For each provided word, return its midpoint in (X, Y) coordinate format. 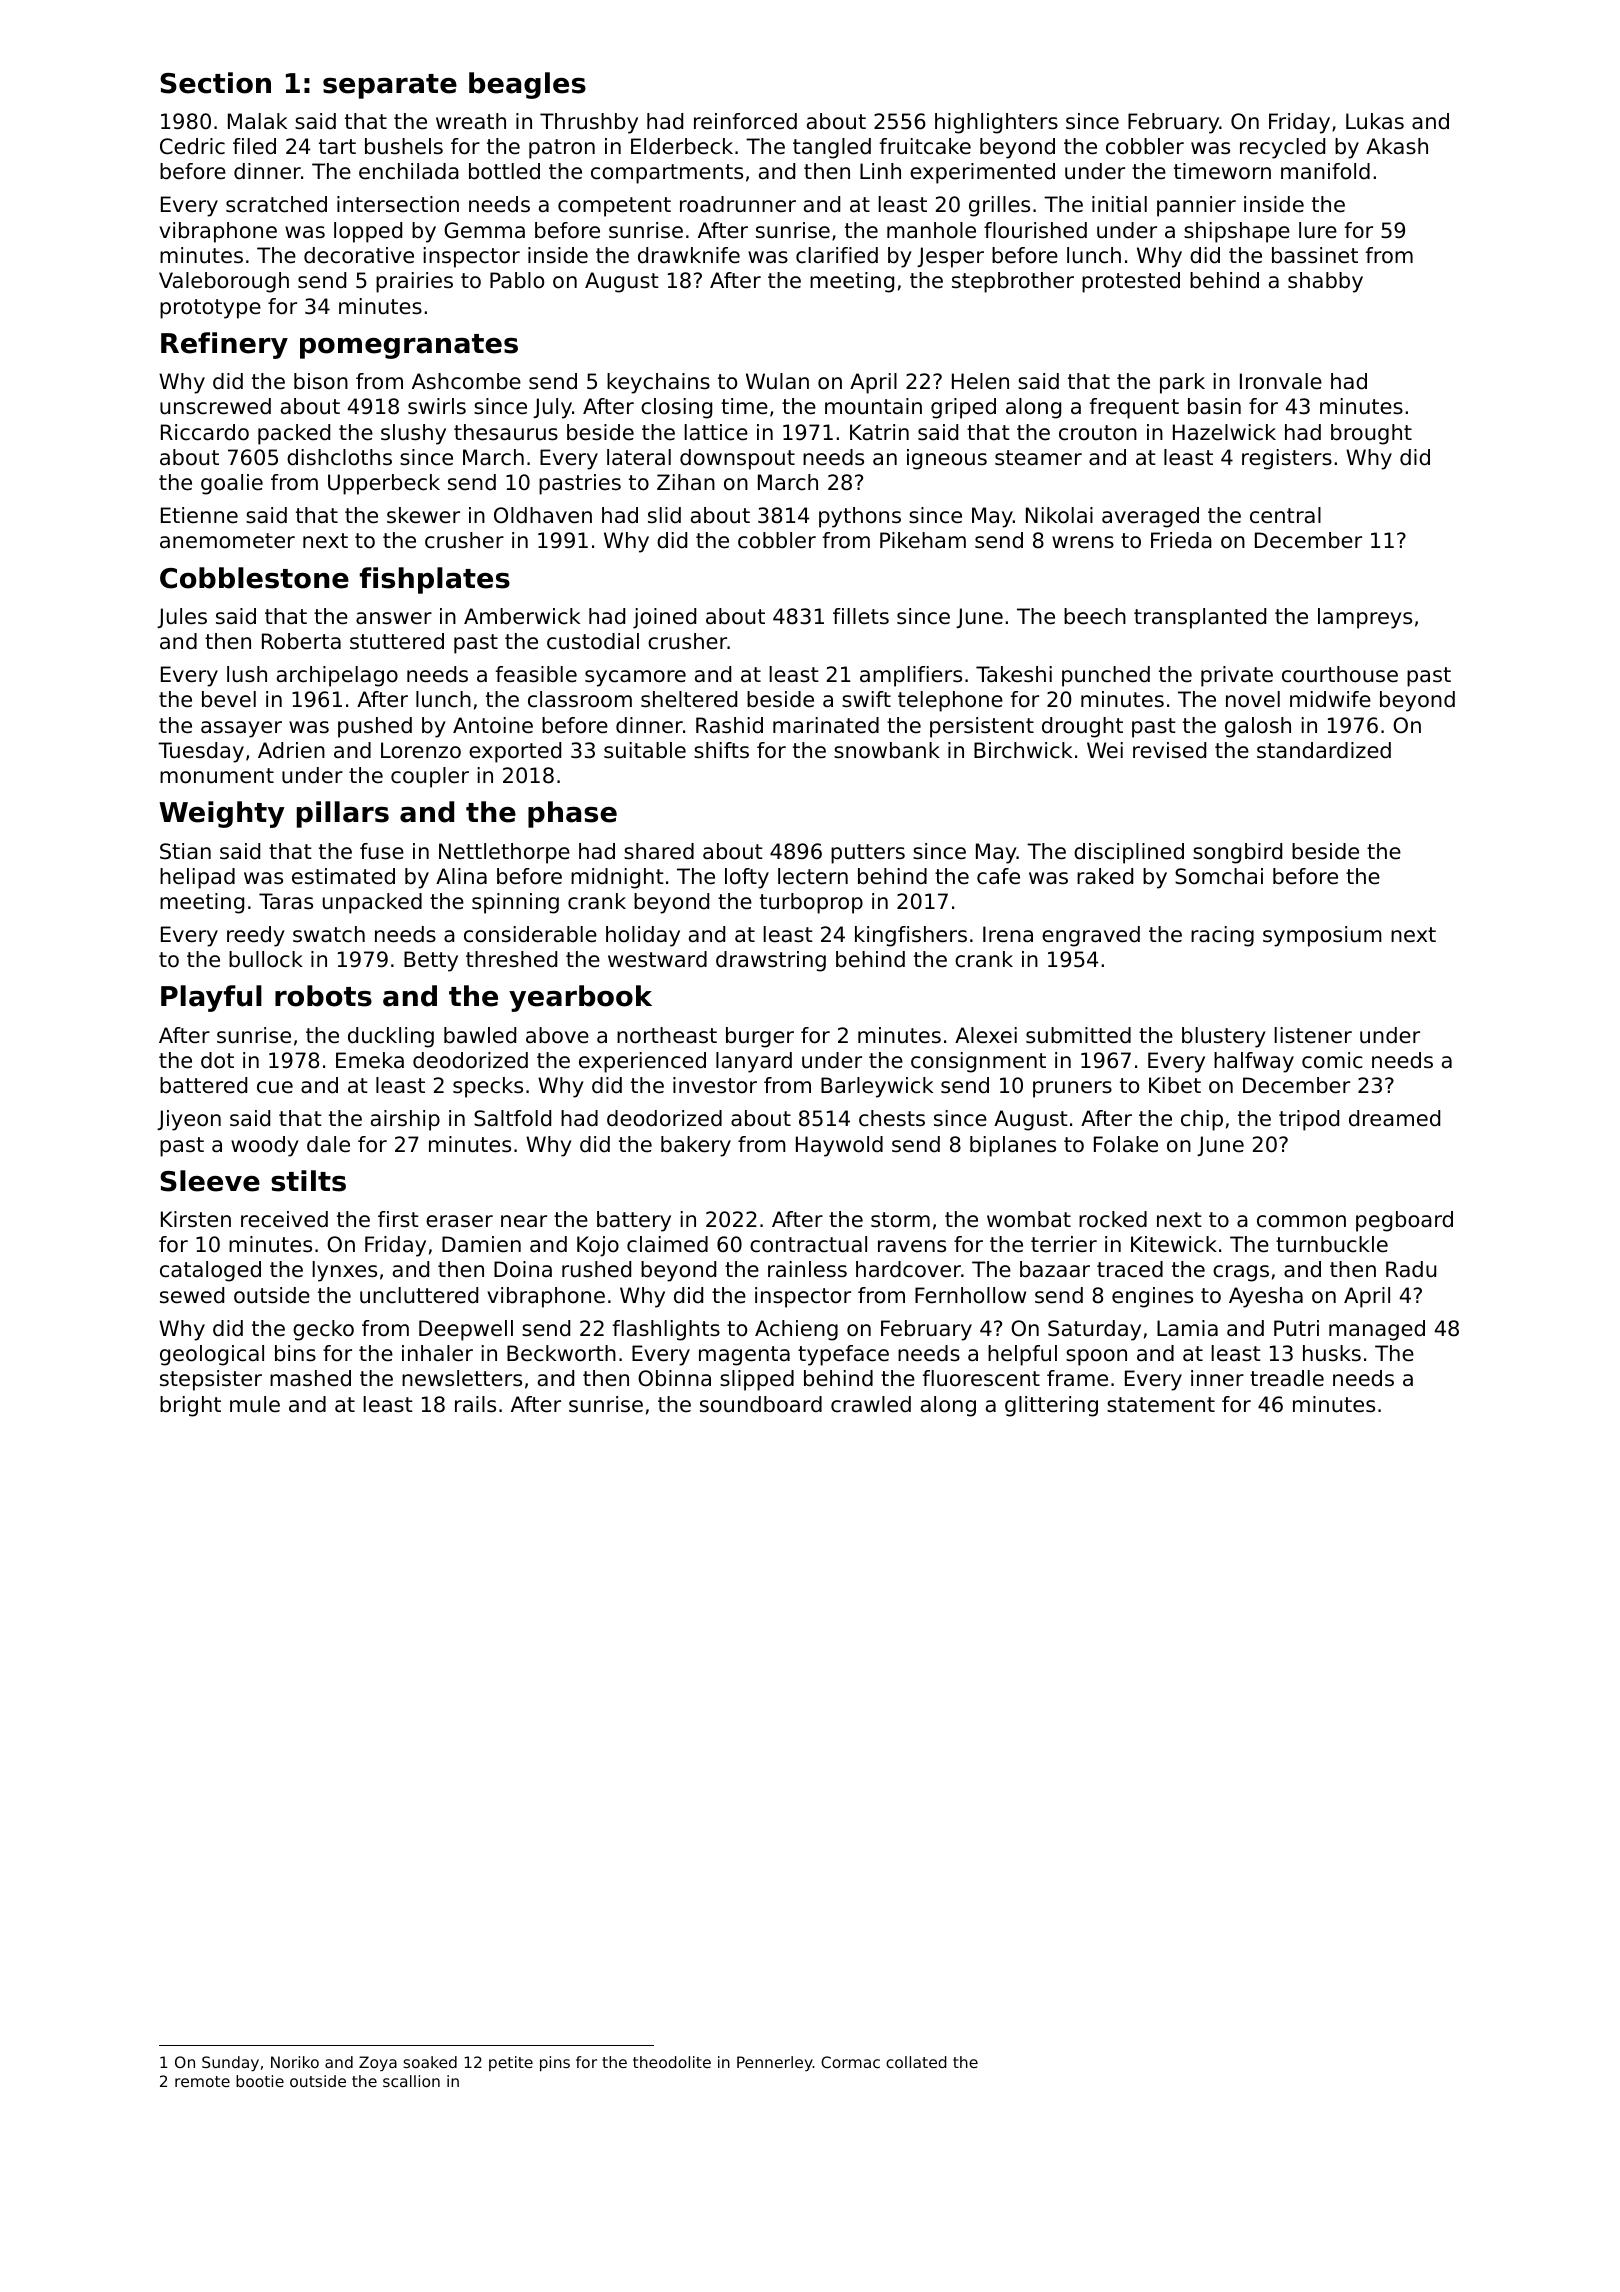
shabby (1325, 282)
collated (916, 2062)
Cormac (850, 2062)
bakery (696, 1146)
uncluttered (419, 1295)
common (1301, 1221)
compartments (667, 174)
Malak (257, 121)
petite (511, 2063)
